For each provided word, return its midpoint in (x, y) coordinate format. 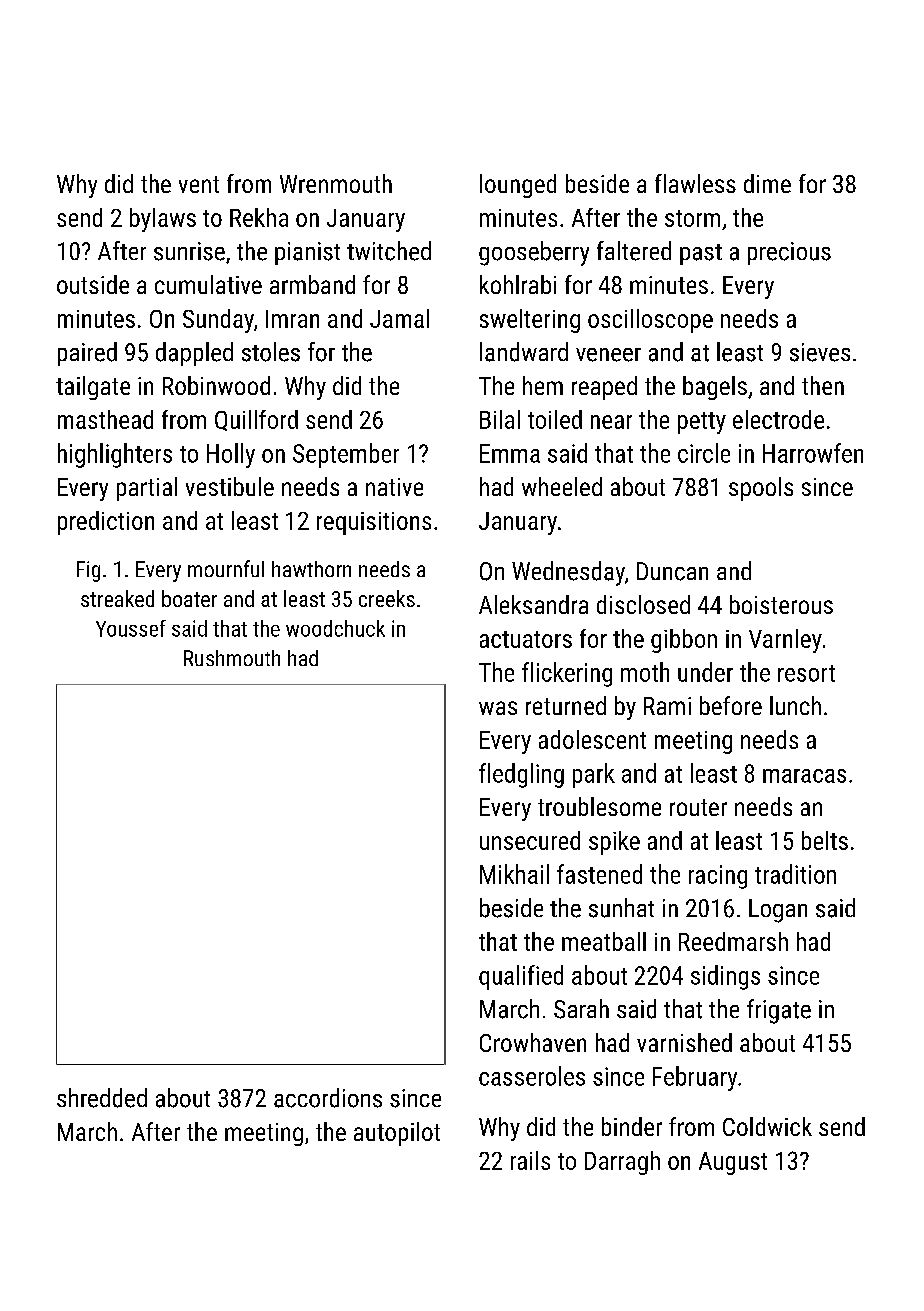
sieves (820, 352)
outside (93, 284)
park (594, 775)
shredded (102, 1098)
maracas (804, 776)
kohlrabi (518, 284)
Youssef (131, 628)
